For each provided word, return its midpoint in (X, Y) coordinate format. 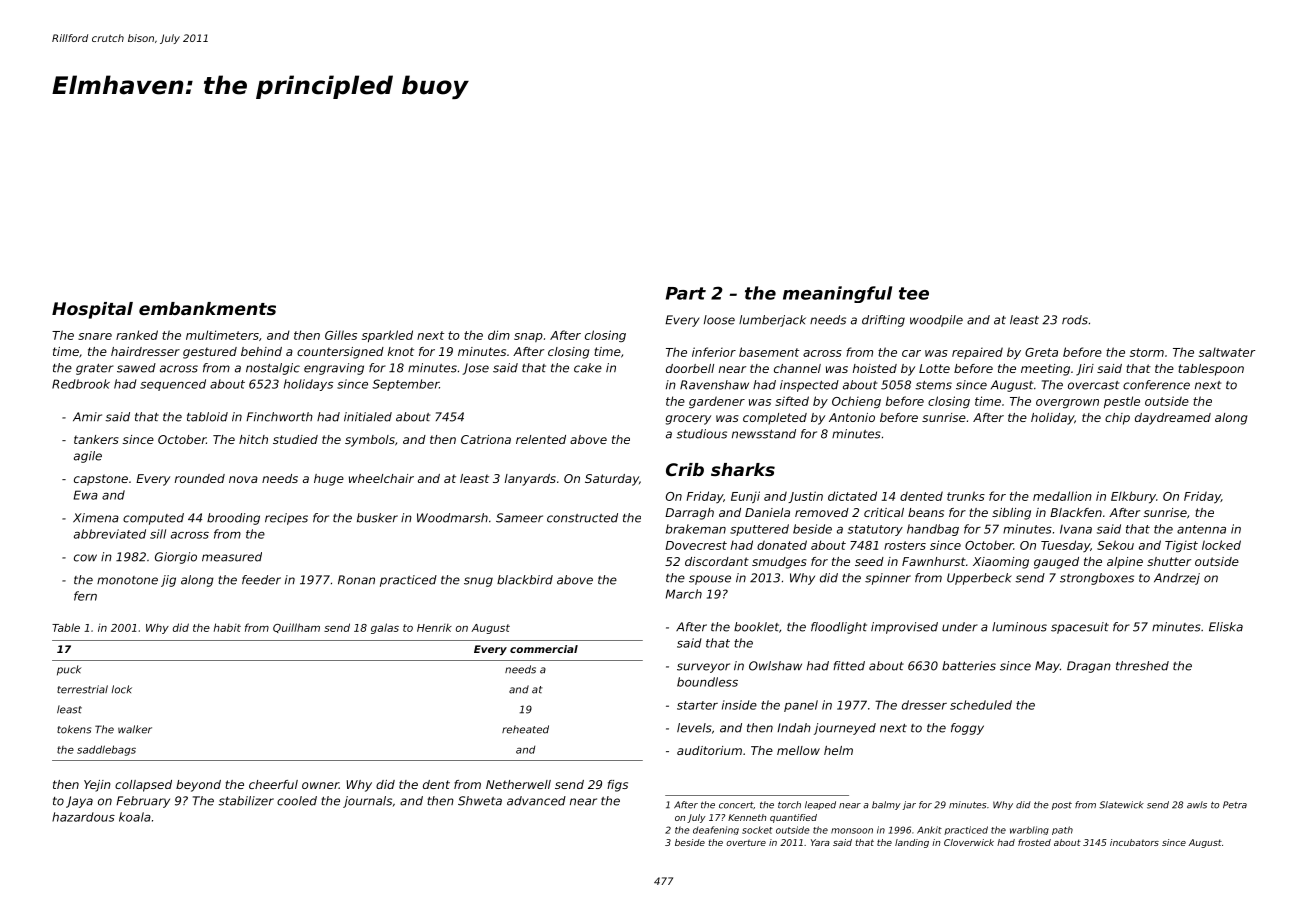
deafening (716, 830)
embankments (207, 308)
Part (686, 293)
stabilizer (246, 801)
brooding (233, 519)
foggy (967, 729)
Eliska (1226, 627)
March (684, 594)
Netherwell (518, 784)
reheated (525, 729)
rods (1075, 320)
